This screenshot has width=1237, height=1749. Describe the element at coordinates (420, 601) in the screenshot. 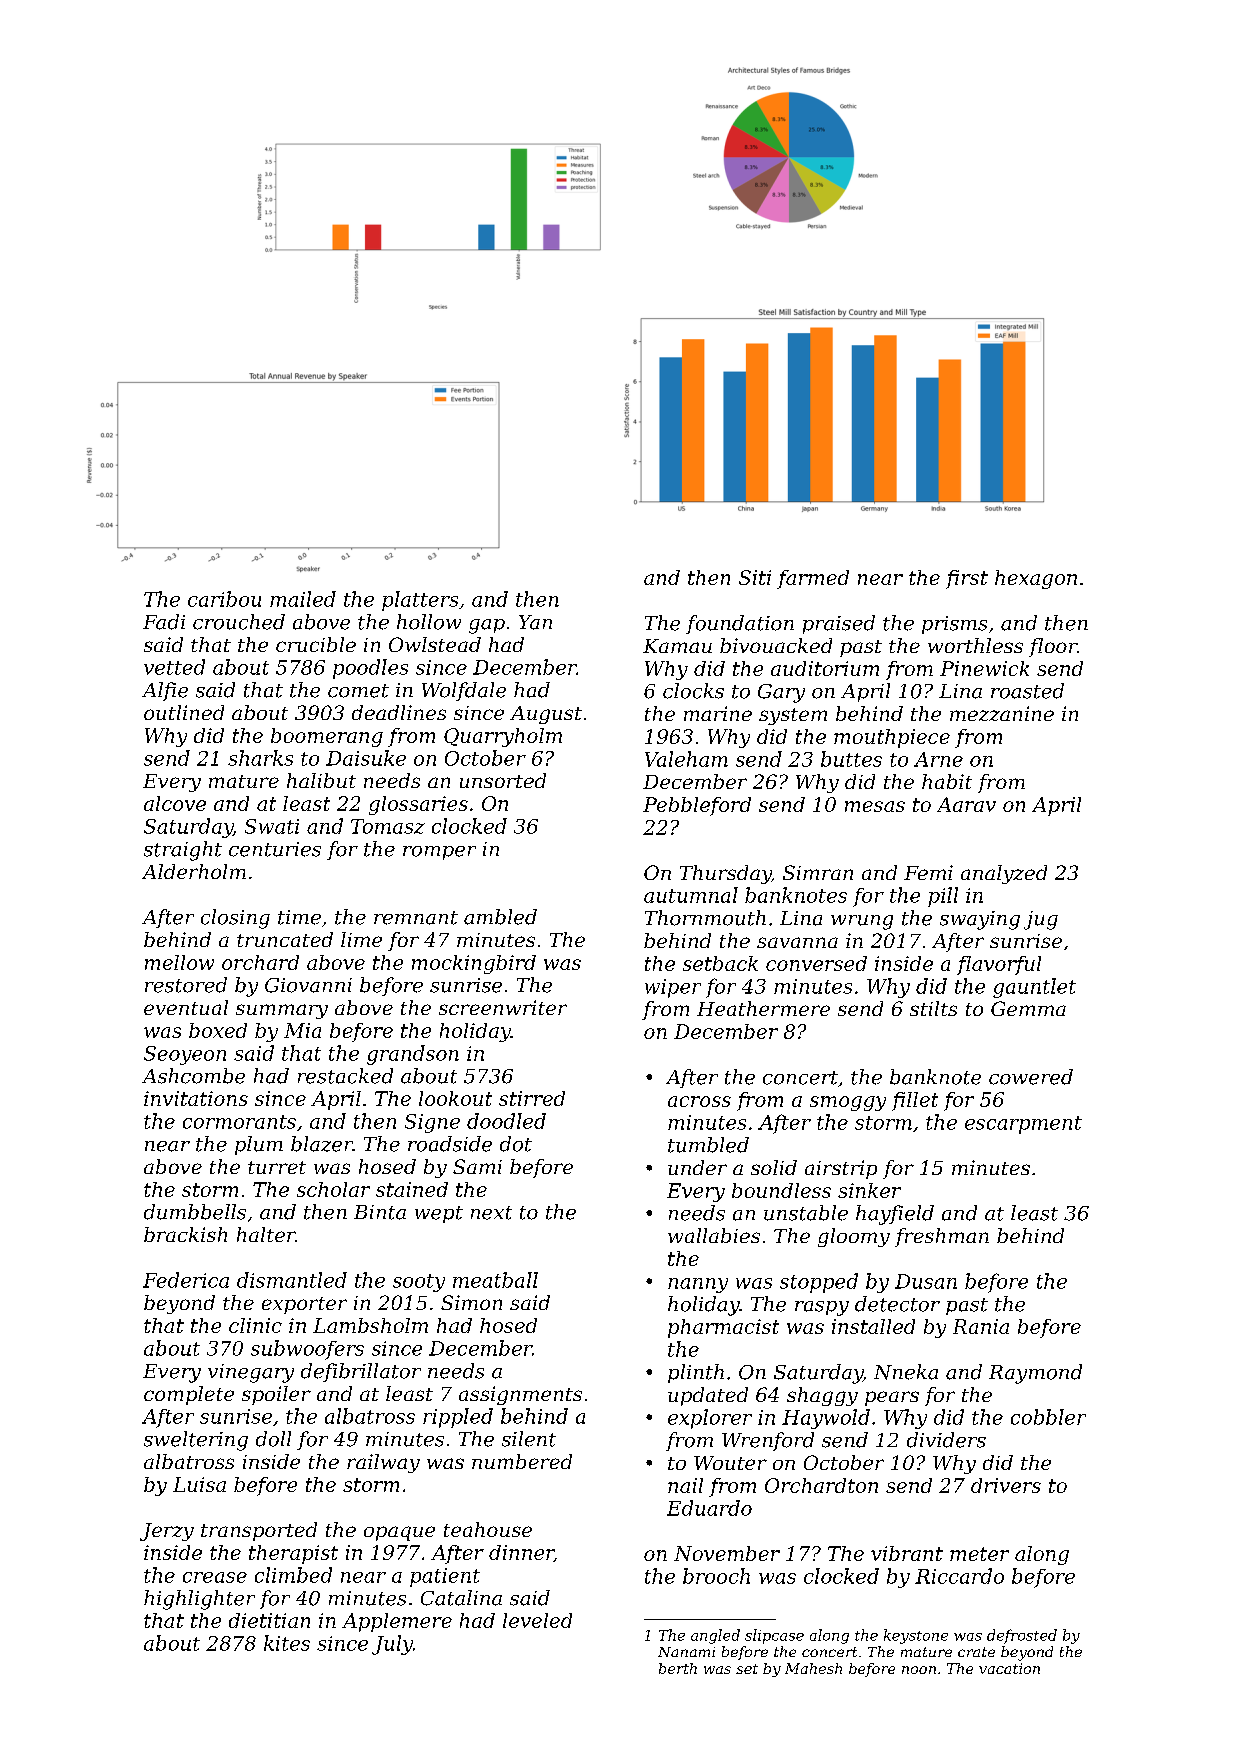

I see `platters` at that location.
